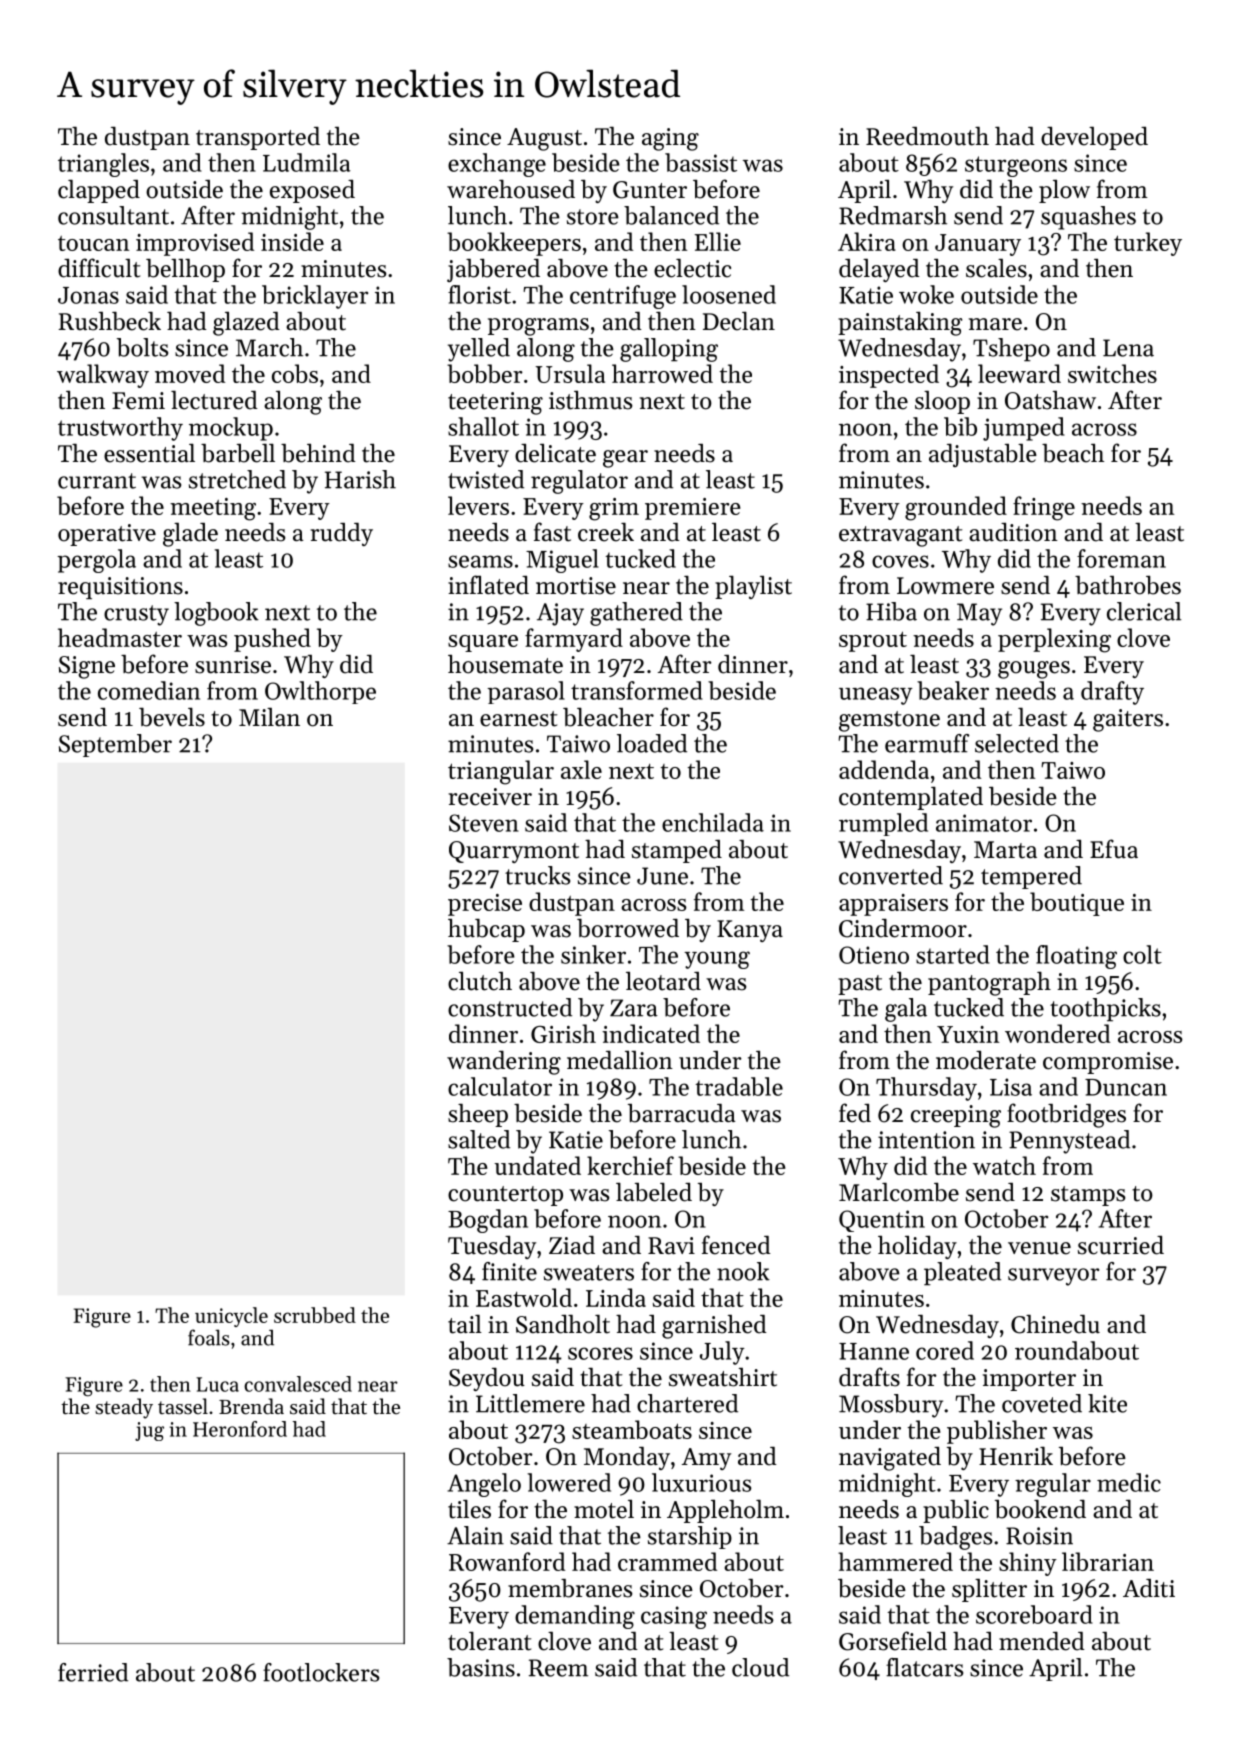 The width and height of the screenshot is (1243, 1757). I want to click on steady, so click(124, 1408).
